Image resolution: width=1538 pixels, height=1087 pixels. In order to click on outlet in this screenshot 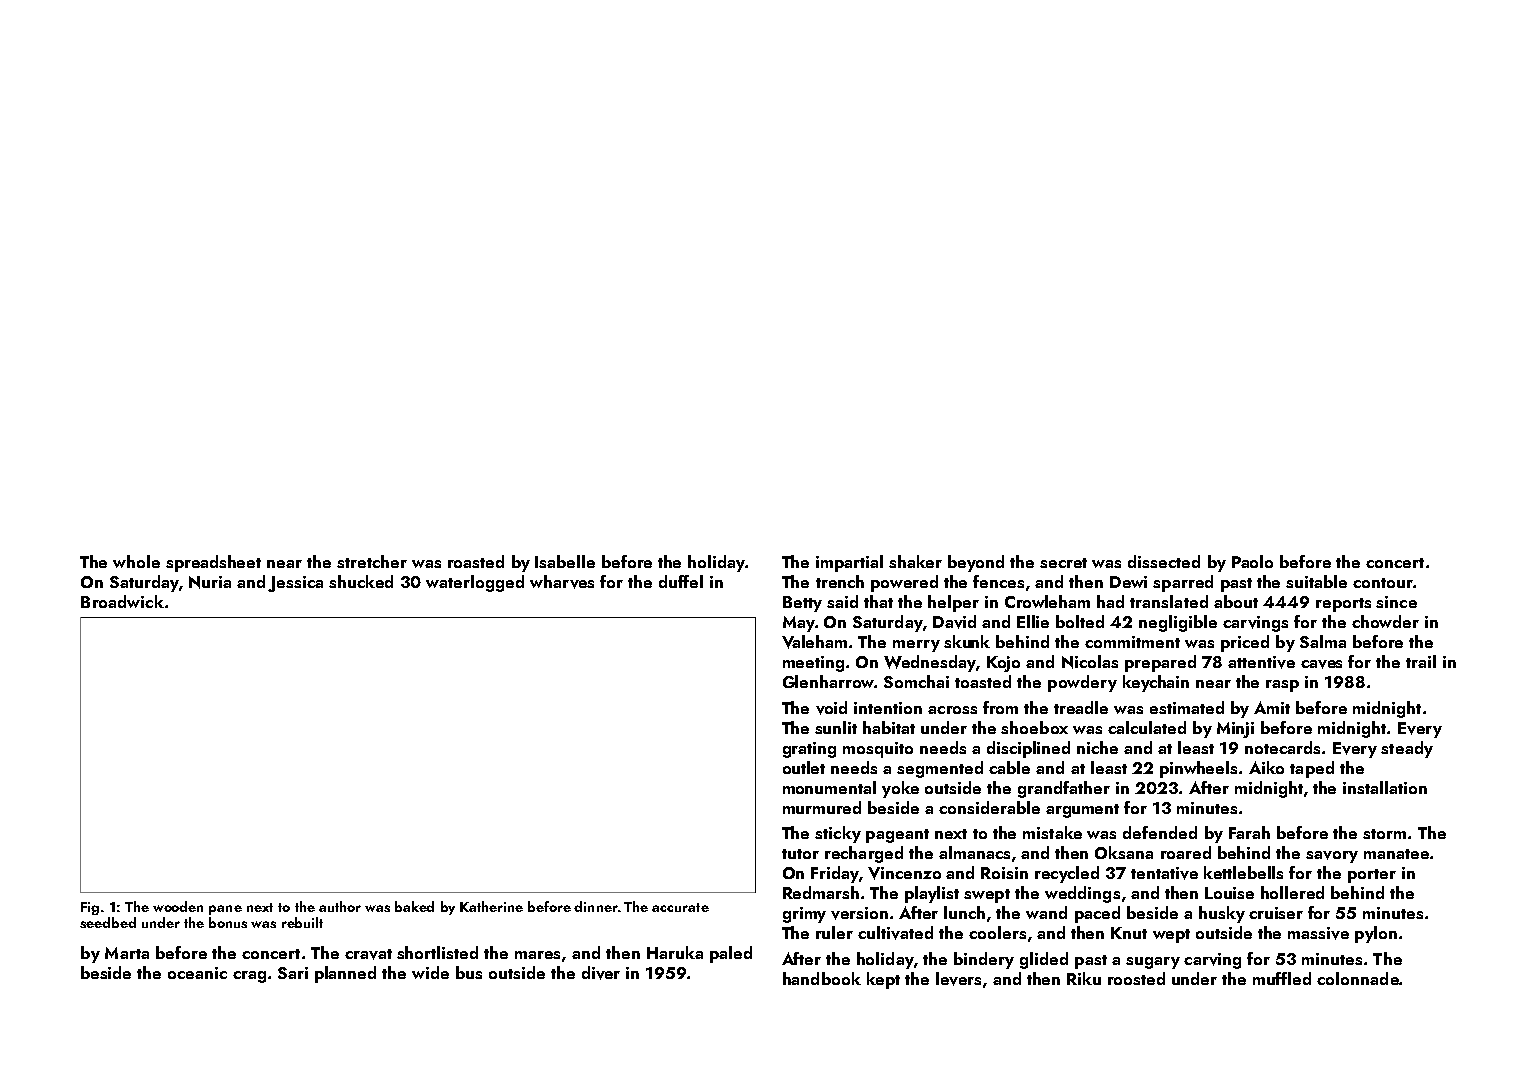, I will do `click(804, 767)`.
